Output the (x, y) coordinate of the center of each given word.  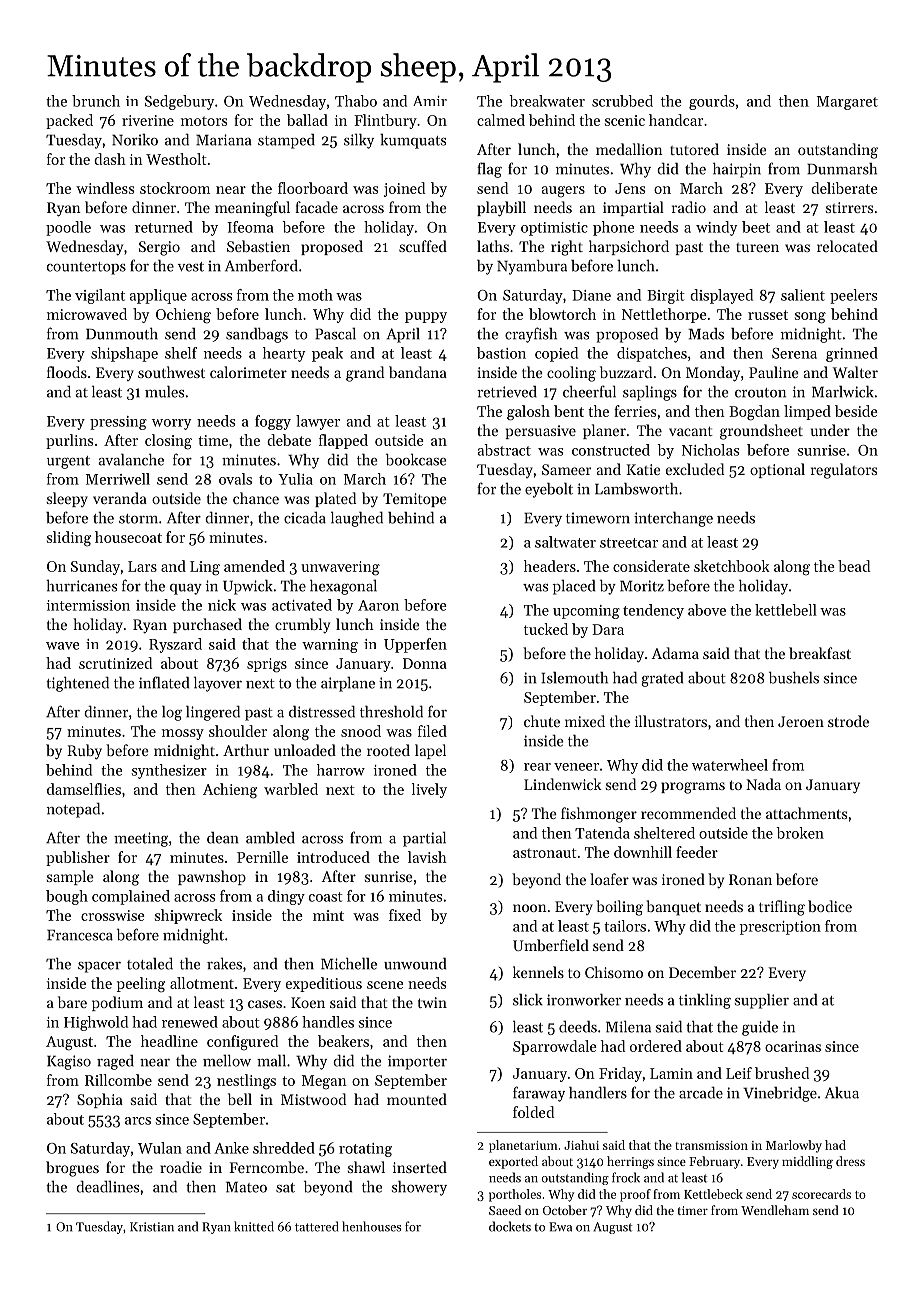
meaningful (252, 209)
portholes (515, 1195)
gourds (712, 102)
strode (848, 721)
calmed (501, 120)
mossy (183, 734)
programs (693, 788)
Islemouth (574, 678)
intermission (88, 605)
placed (574, 587)
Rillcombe (118, 1080)
